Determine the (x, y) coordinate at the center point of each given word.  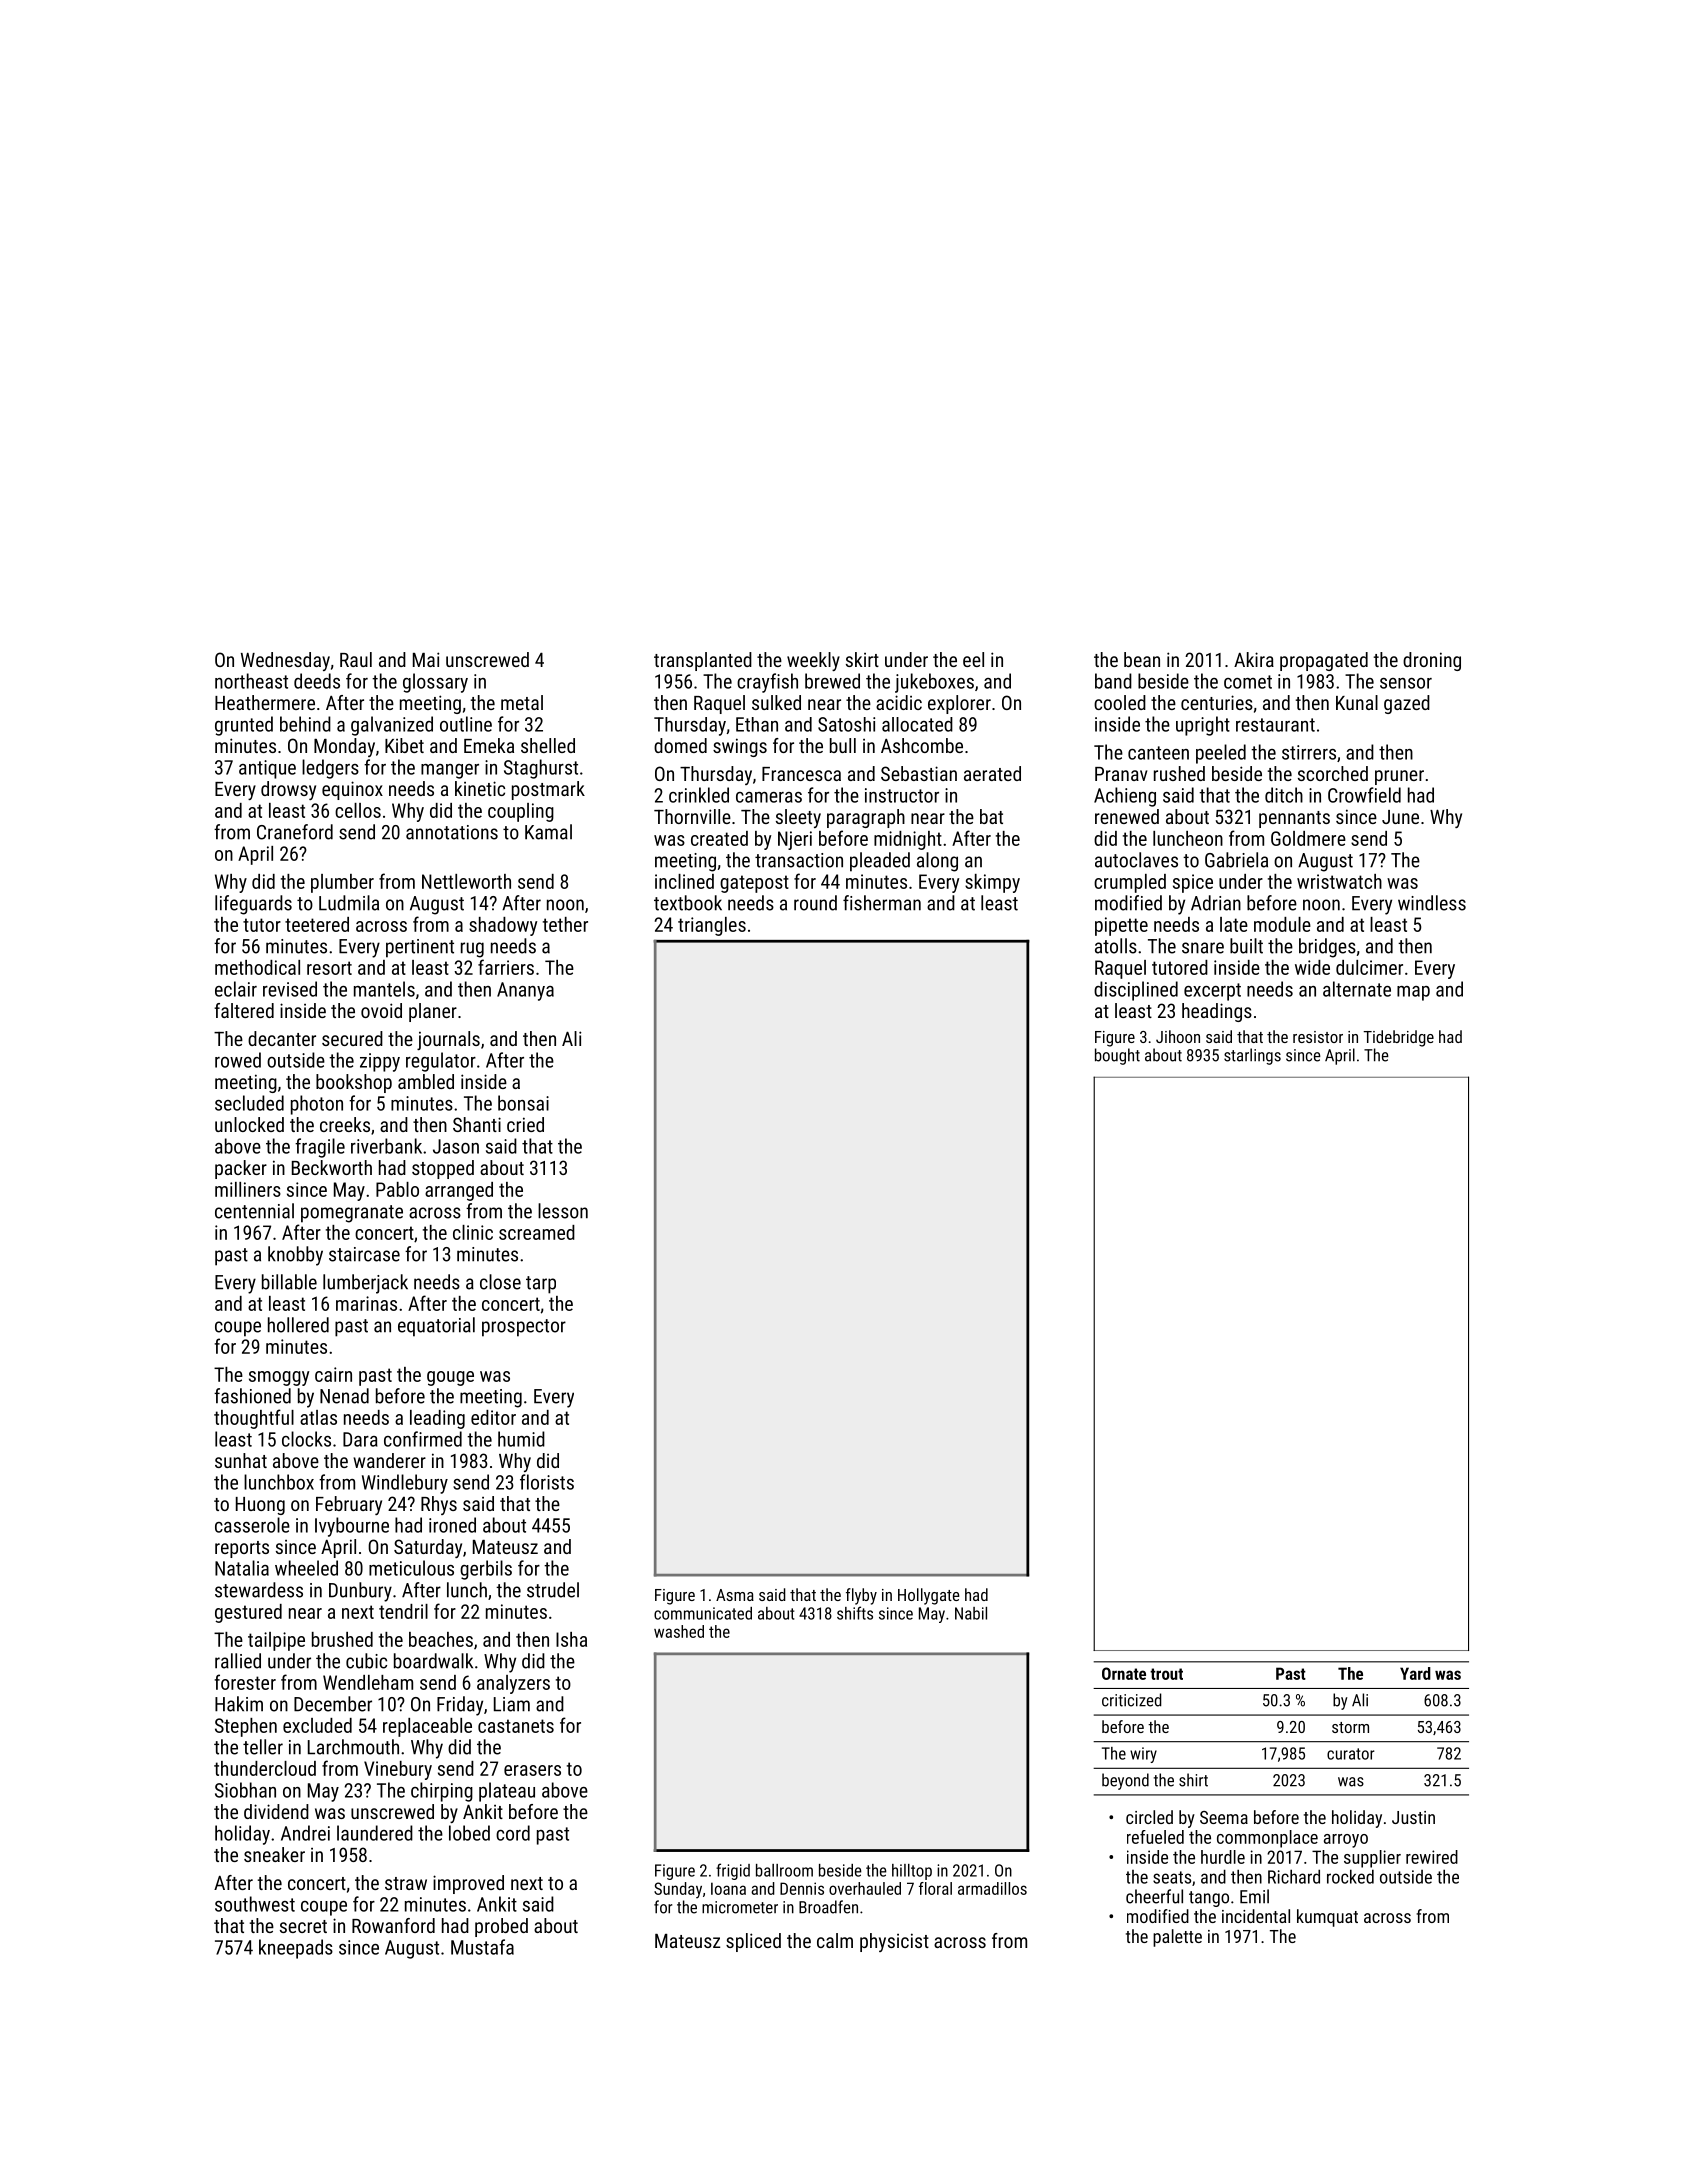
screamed (537, 1232)
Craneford (295, 832)
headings (1217, 1012)
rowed (238, 1060)
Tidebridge (1398, 1038)
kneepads (296, 1949)
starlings (1252, 1056)
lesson (563, 1211)
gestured (248, 1613)
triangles (712, 926)
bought (1117, 1056)
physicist (894, 1942)
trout (1166, 1674)
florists (547, 1482)
